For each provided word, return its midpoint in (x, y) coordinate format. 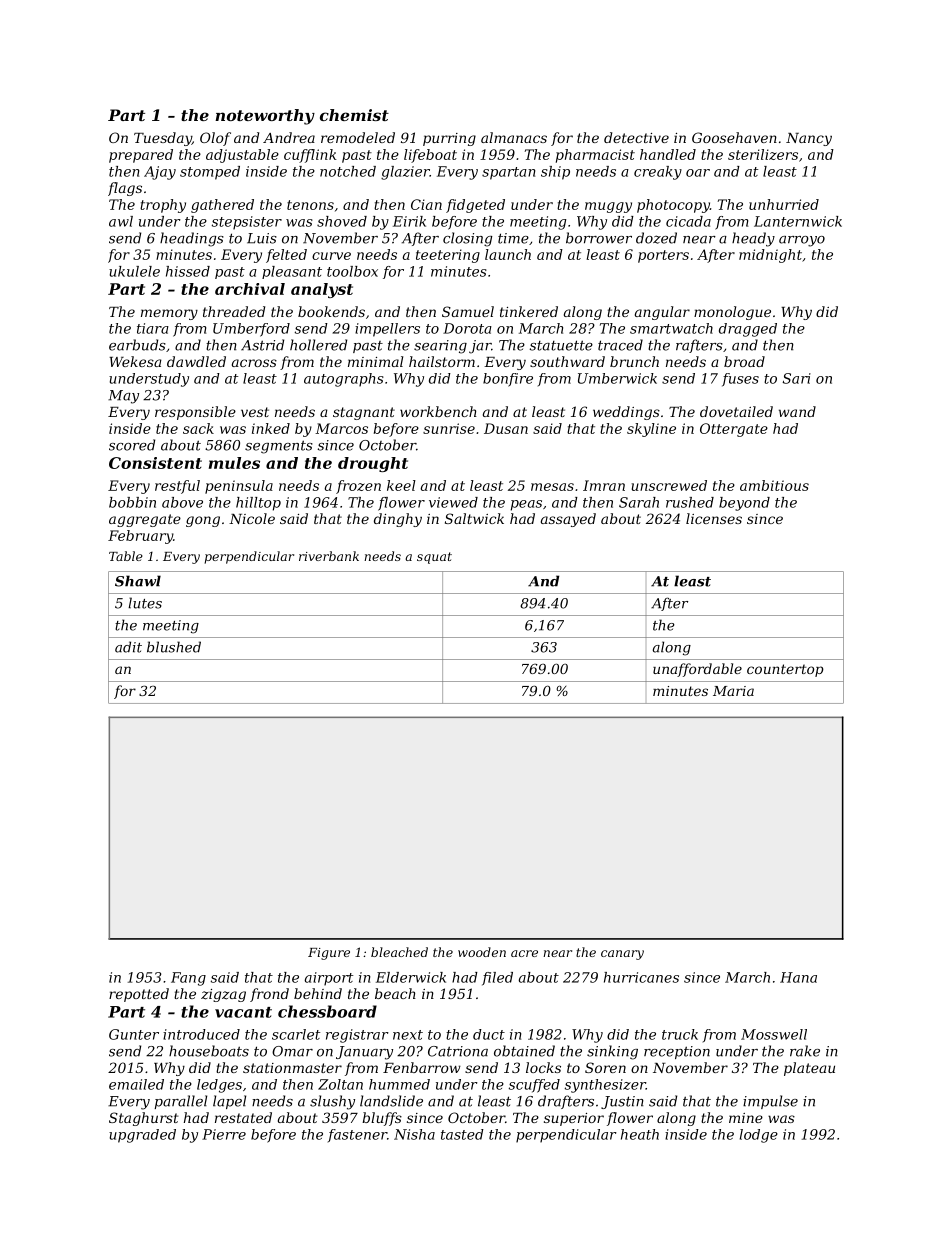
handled (668, 154)
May (123, 397)
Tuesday (163, 139)
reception (677, 1052)
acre (524, 953)
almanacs (514, 137)
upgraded (142, 1136)
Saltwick (474, 518)
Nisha (414, 1134)
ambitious (774, 485)
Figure (329, 954)
